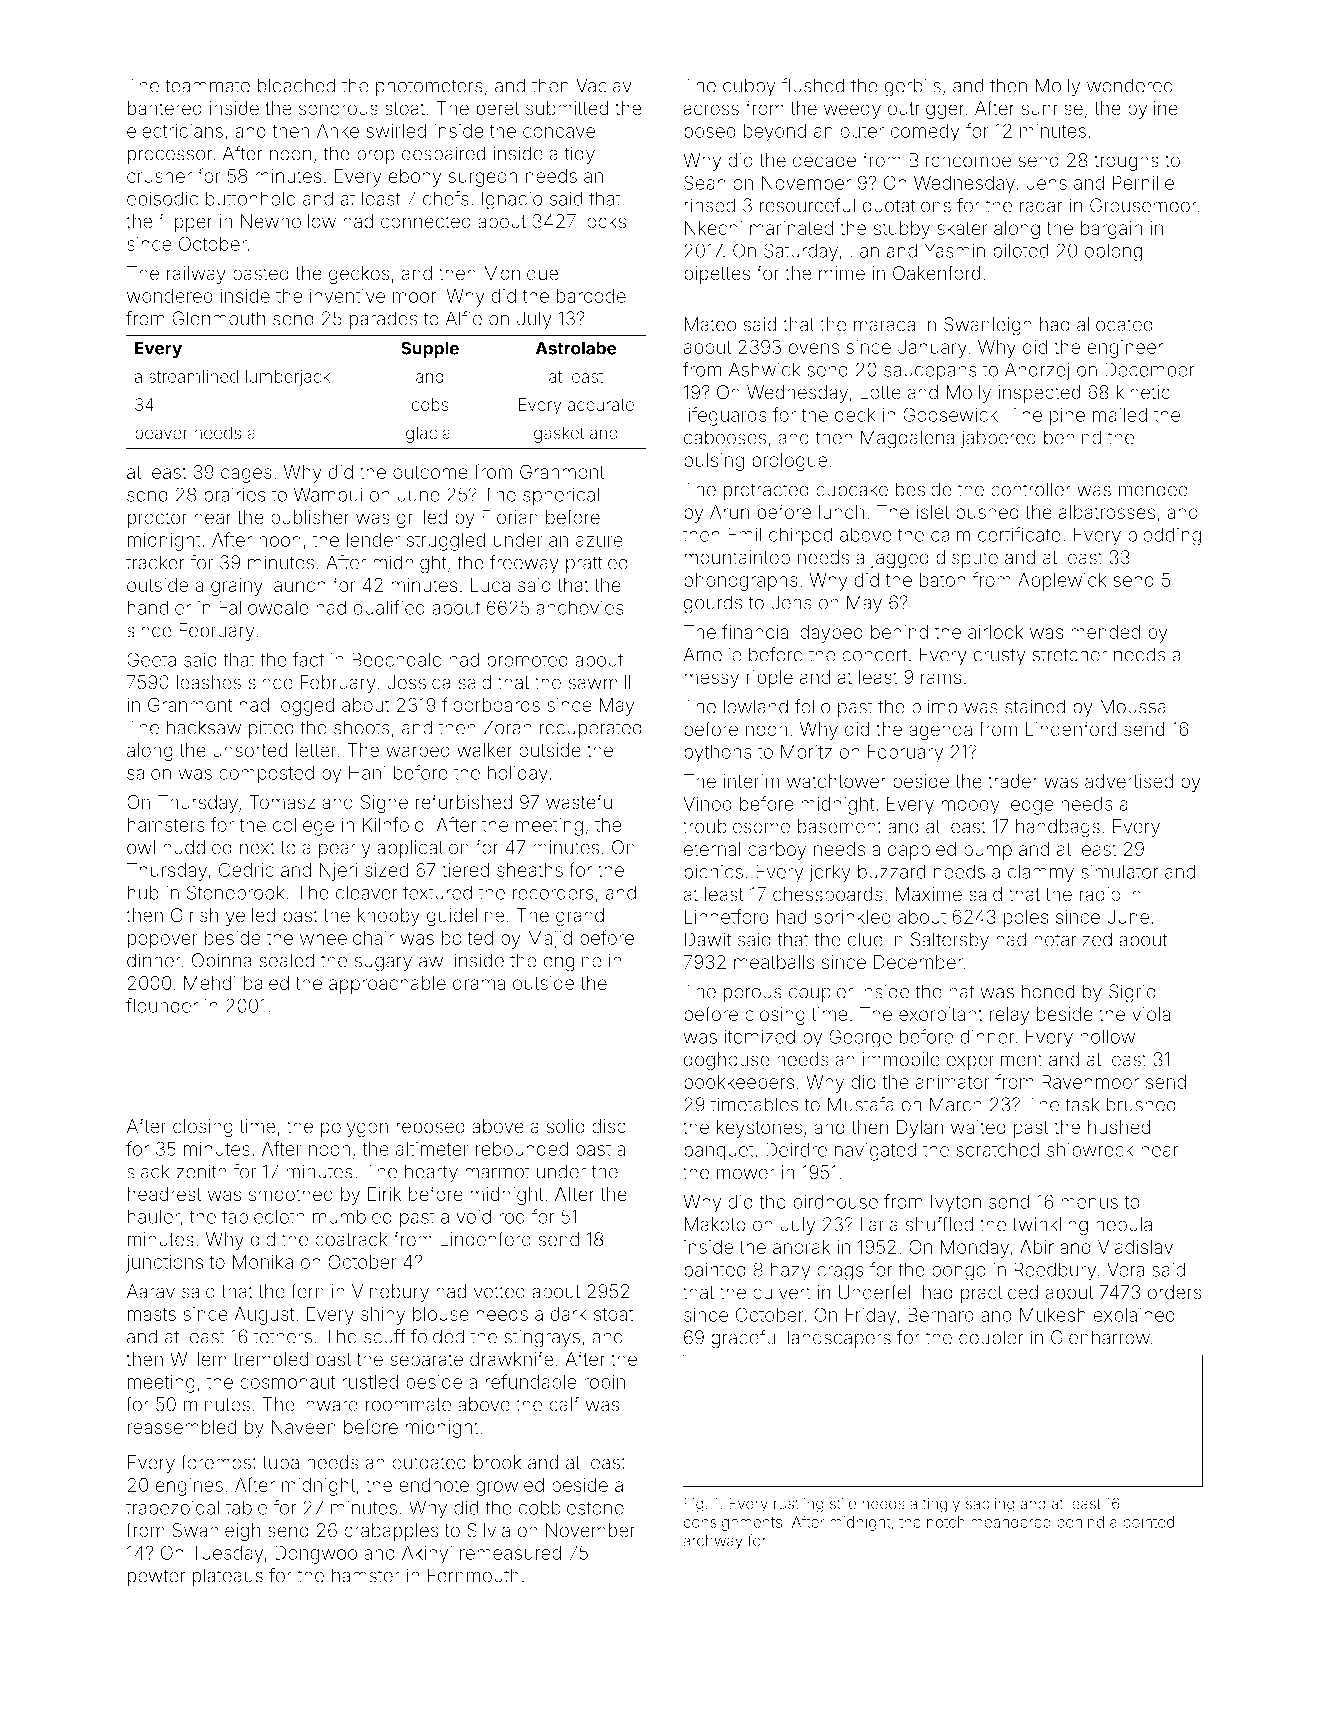 This screenshot has width=1329, height=1720. I want to click on byline, so click(1153, 110).
